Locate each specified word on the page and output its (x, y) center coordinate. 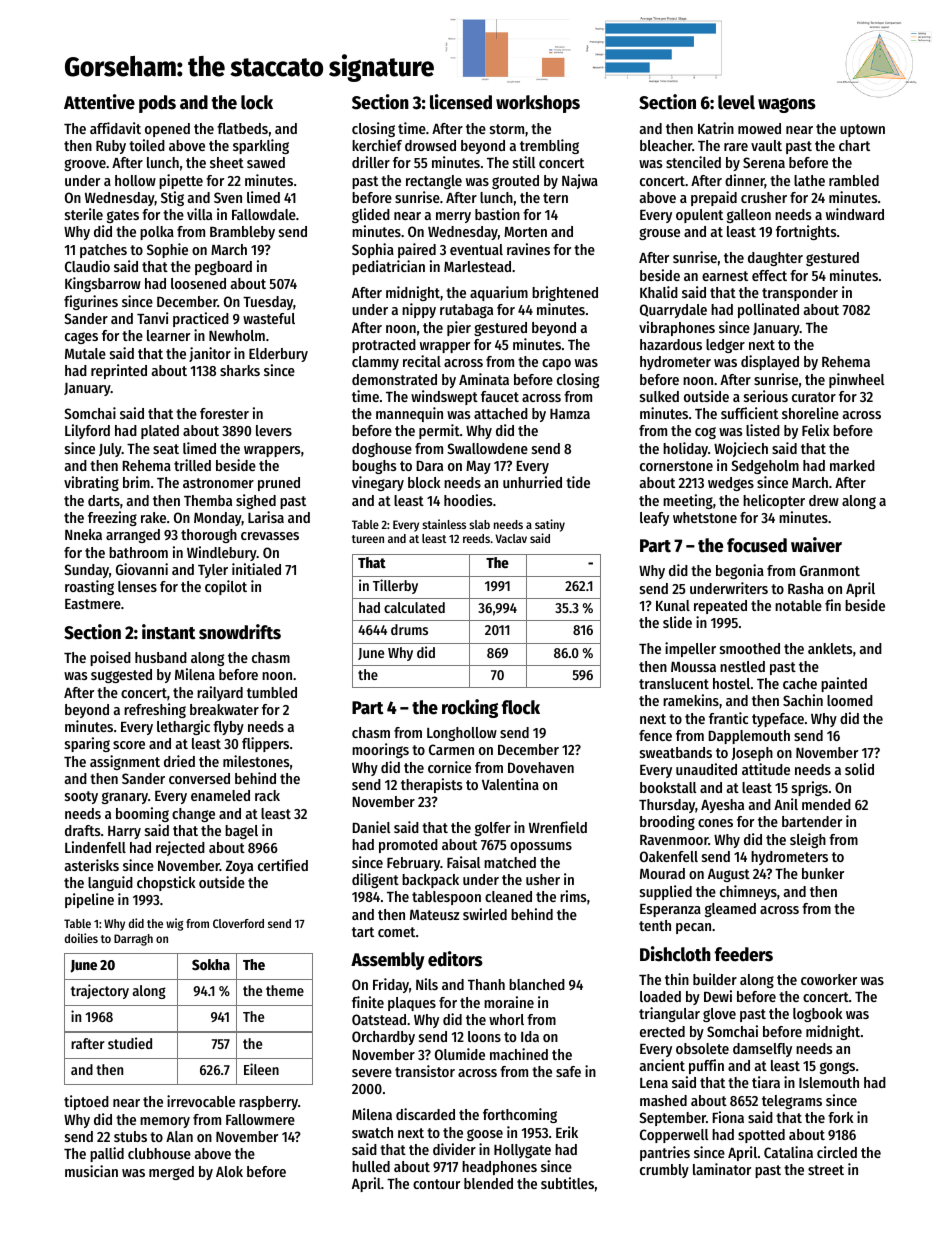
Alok (229, 1171)
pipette (181, 181)
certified (283, 865)
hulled (371, 1166)
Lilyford (87, 431)
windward (855, 214)
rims (573, 896)
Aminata (484, 379)
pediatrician (388, 267)
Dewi (718, 996)
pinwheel (856, 380)
